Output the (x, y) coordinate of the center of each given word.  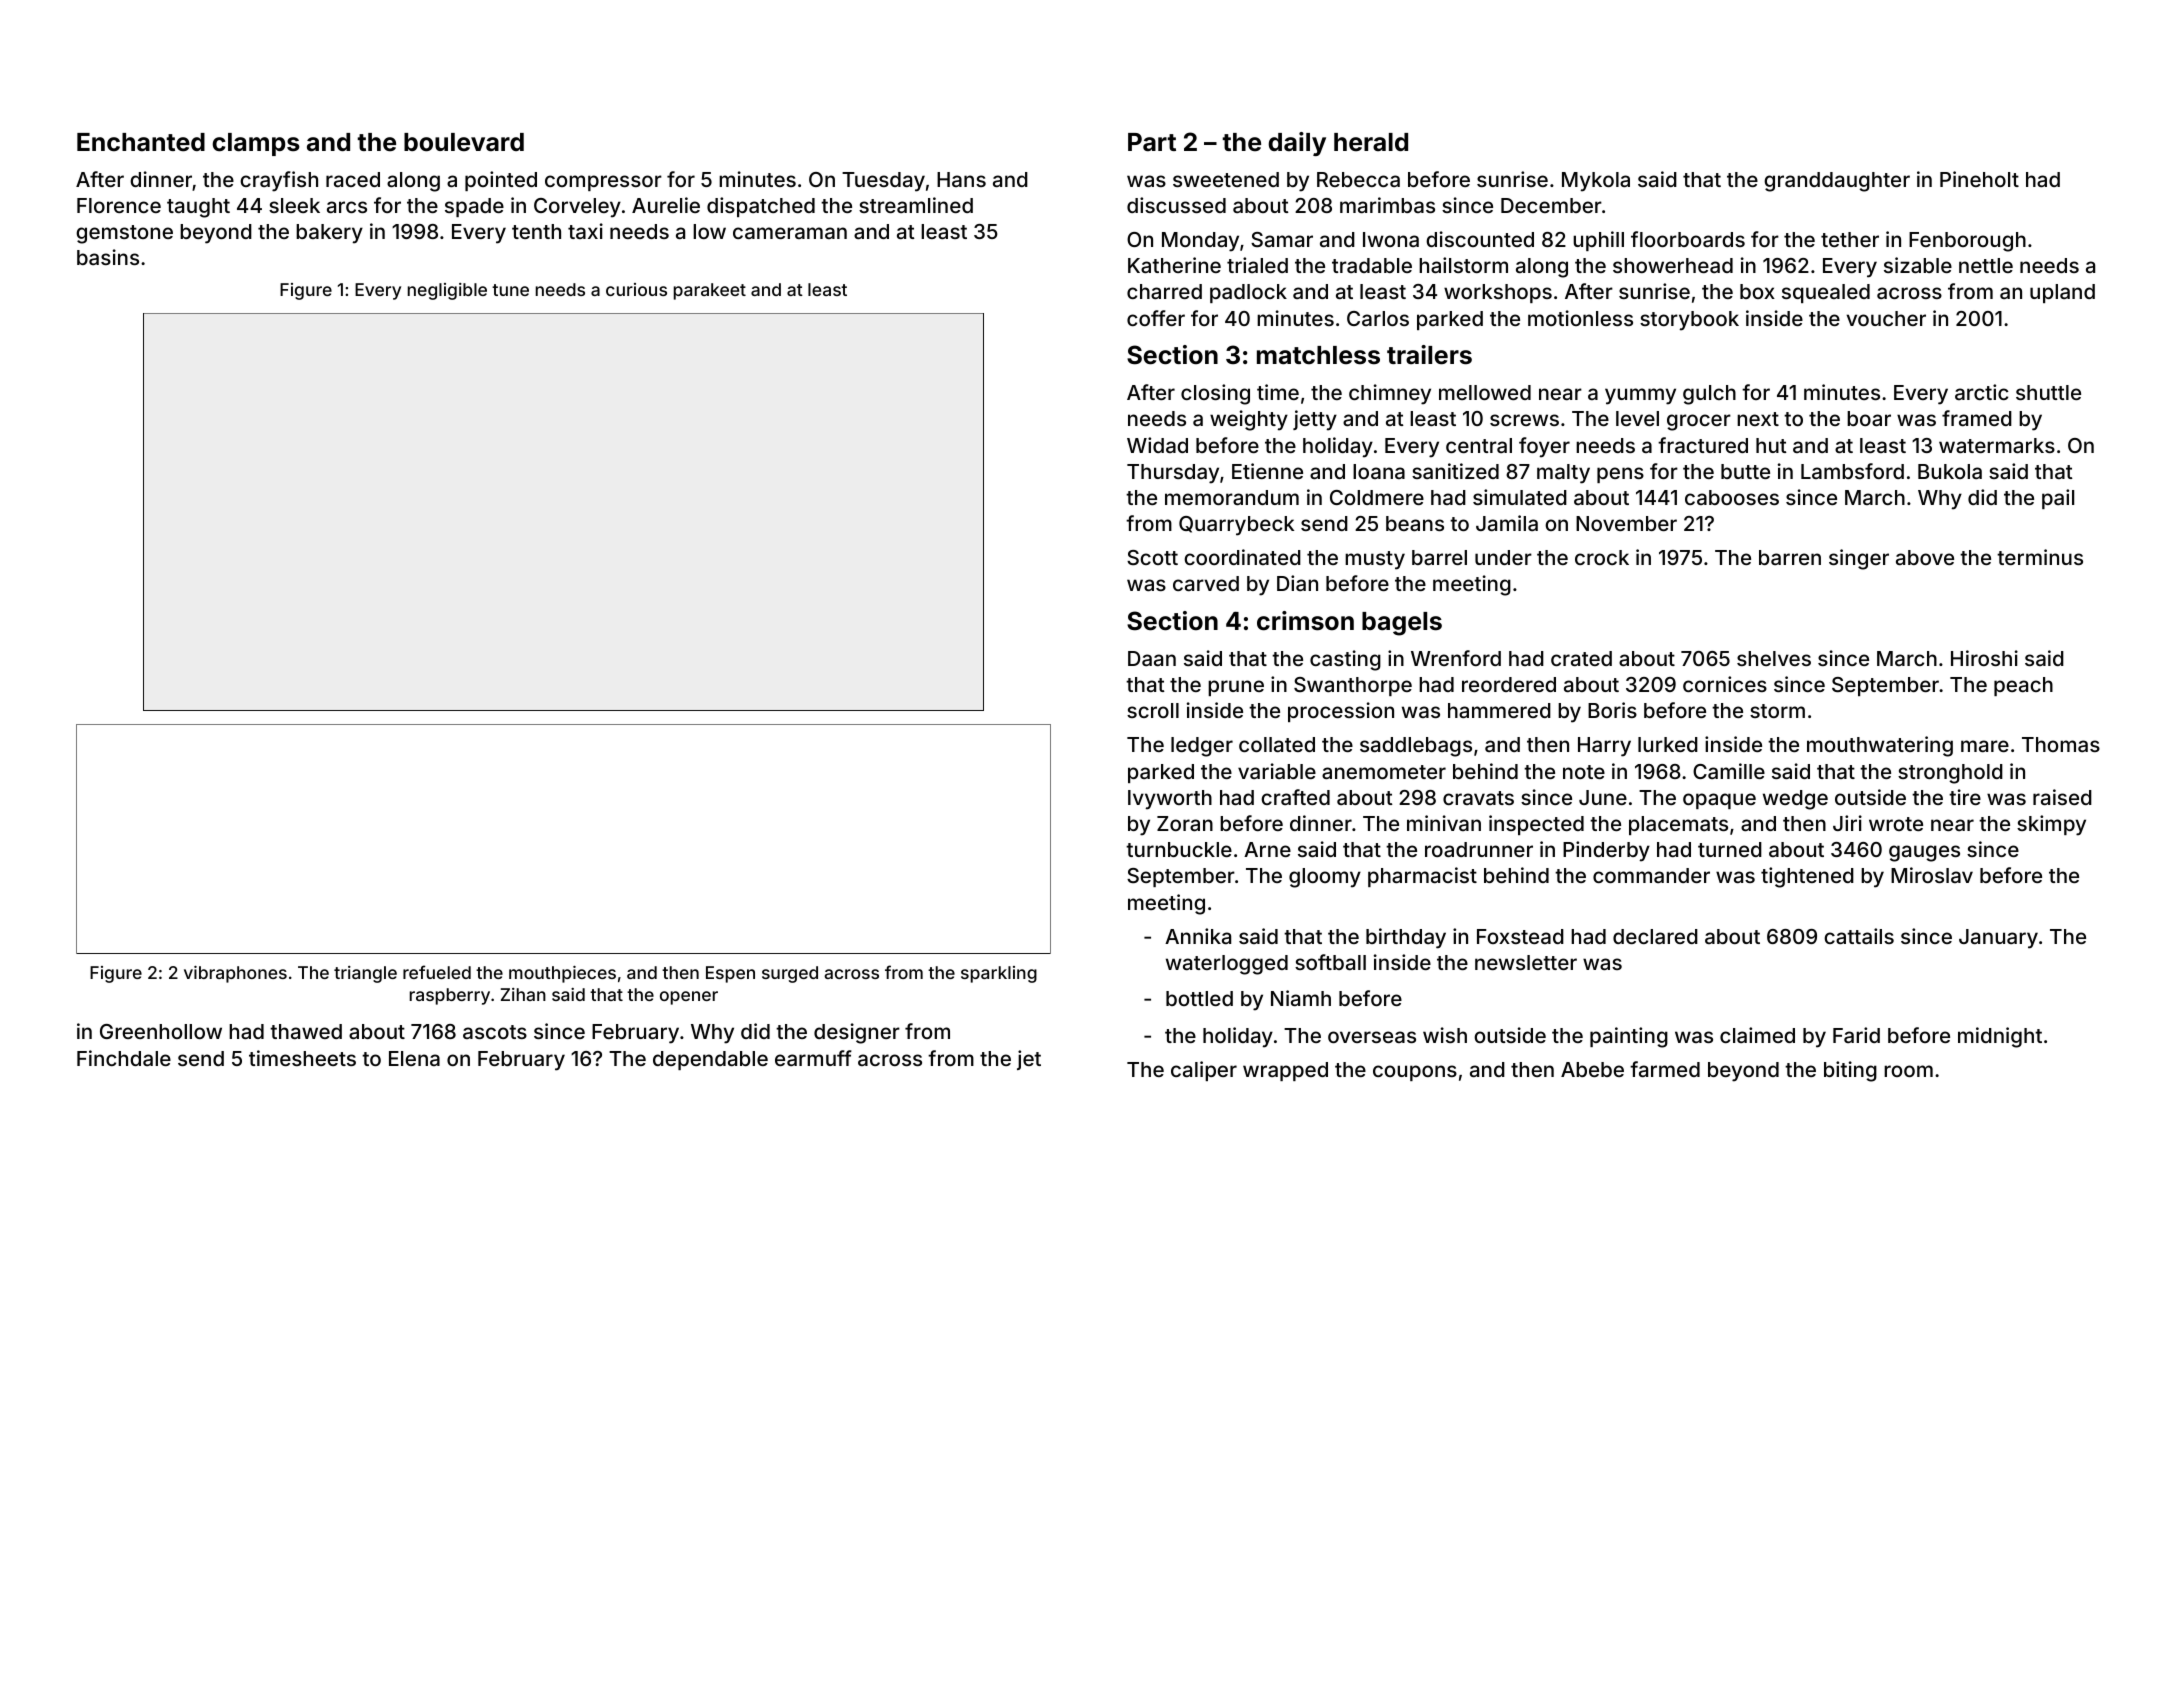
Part (1152, 142)
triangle (365, 974)
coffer (1156, 318)
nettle (1986, 265)
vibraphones (235, 974)
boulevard (464, 142)
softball (1330, 962)
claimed (1757, 1035)
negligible (447, 291)
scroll (1153, 710)
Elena (414, 1058)
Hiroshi (1984, 658)
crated (1581, 658)
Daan (1152, 658)
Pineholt (1979, 179)
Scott (1152, 557)
